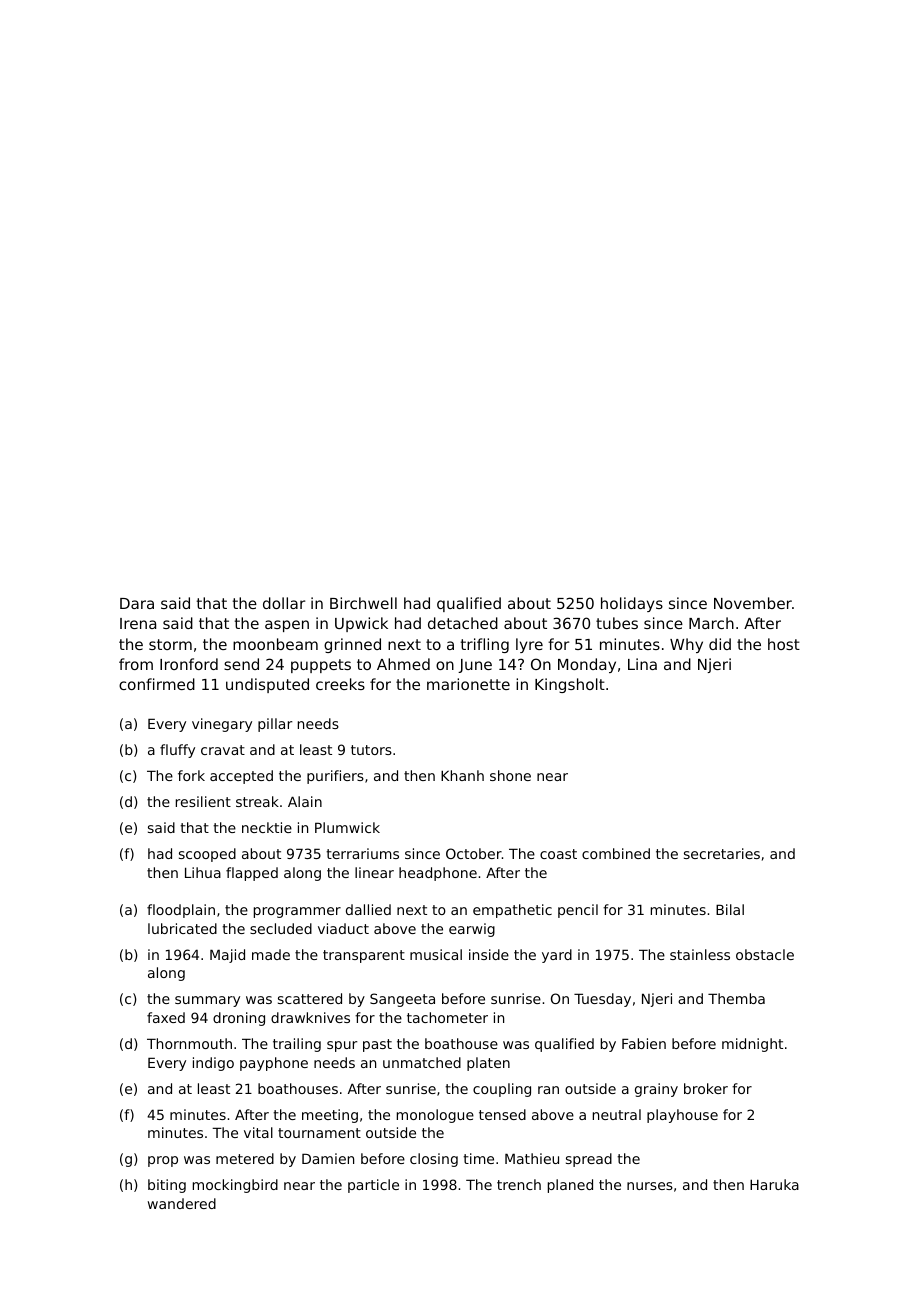 Image resolution: width=924 pixels, height=1314 pixels. Describe the element at coordinates (774, 1184) in the screenshot. I see `Haruka` at that location.
